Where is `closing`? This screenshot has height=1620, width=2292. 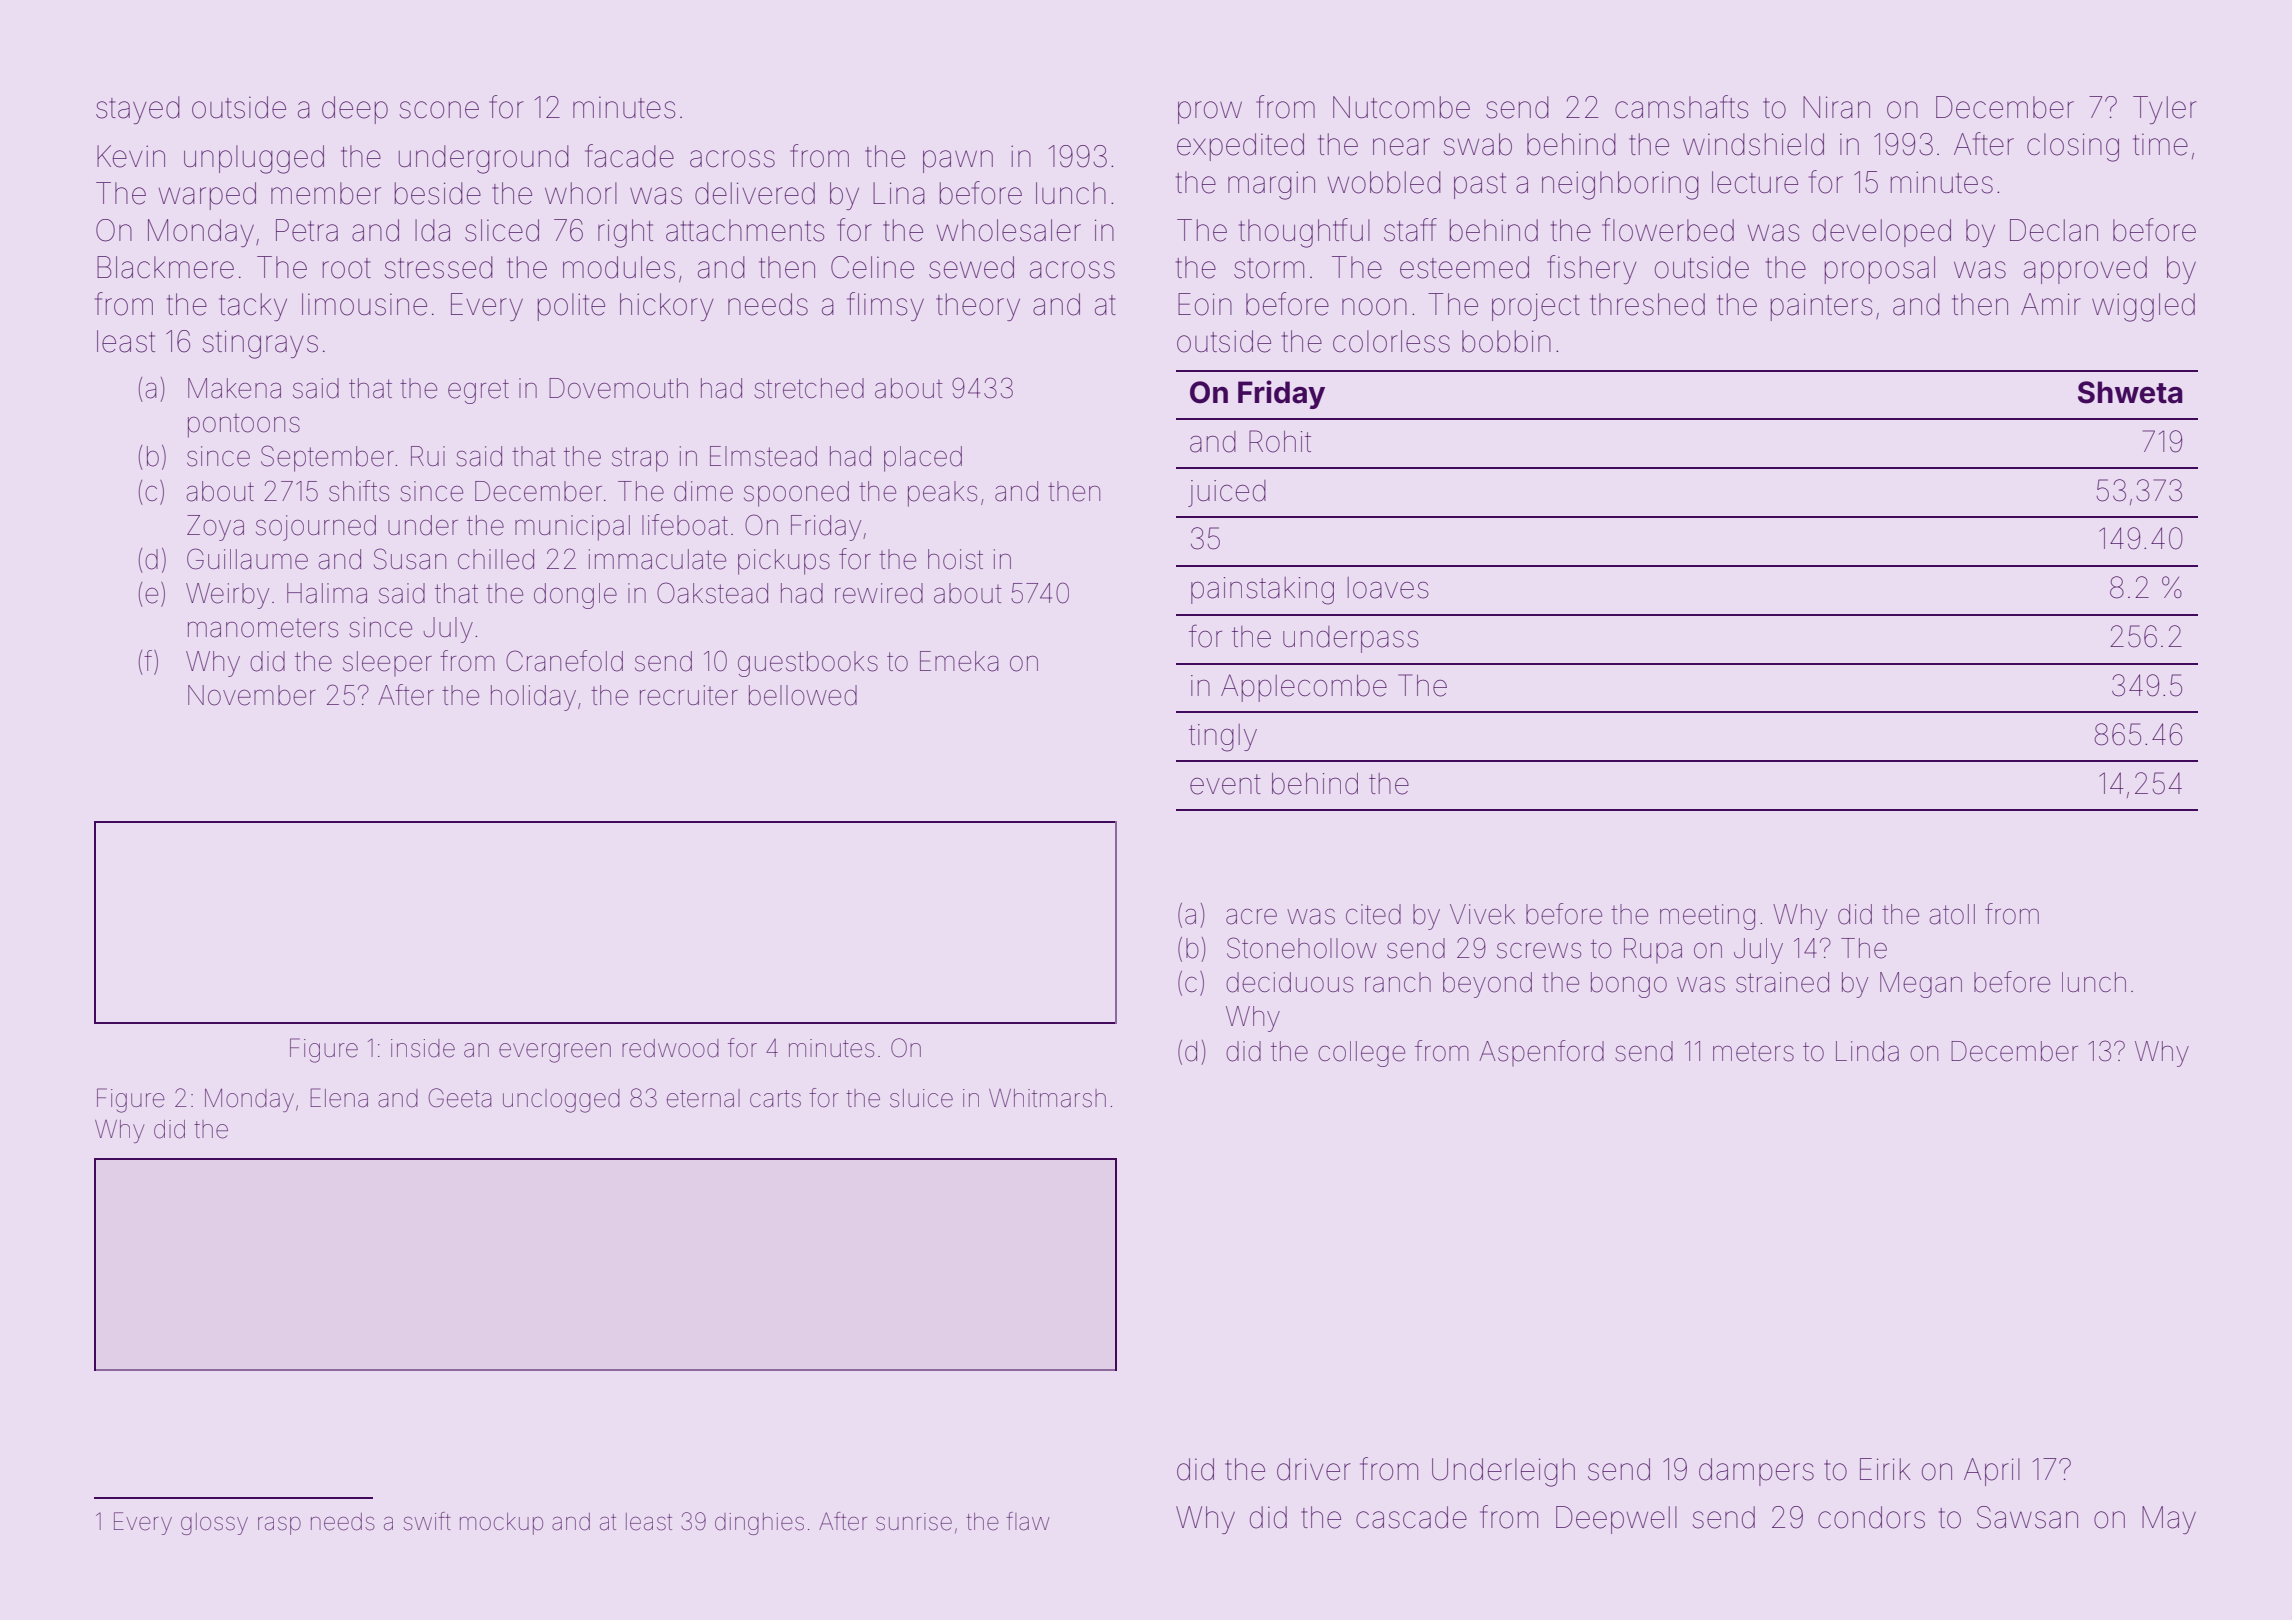 closing is located at coordinates (2073, 147).
